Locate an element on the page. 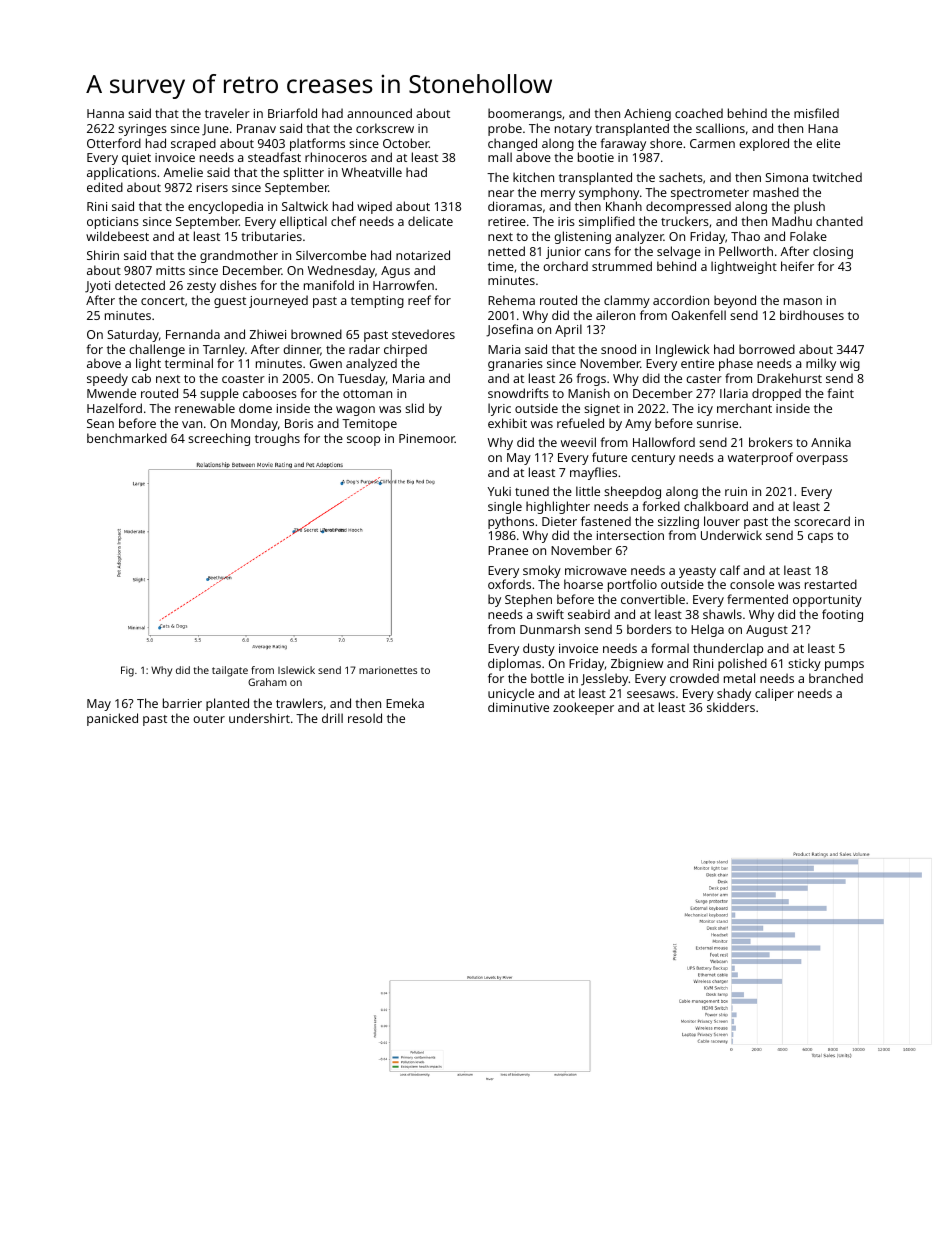 The height and width of the document is (1233, 952). screeching is located at coordinates (219, 439).
